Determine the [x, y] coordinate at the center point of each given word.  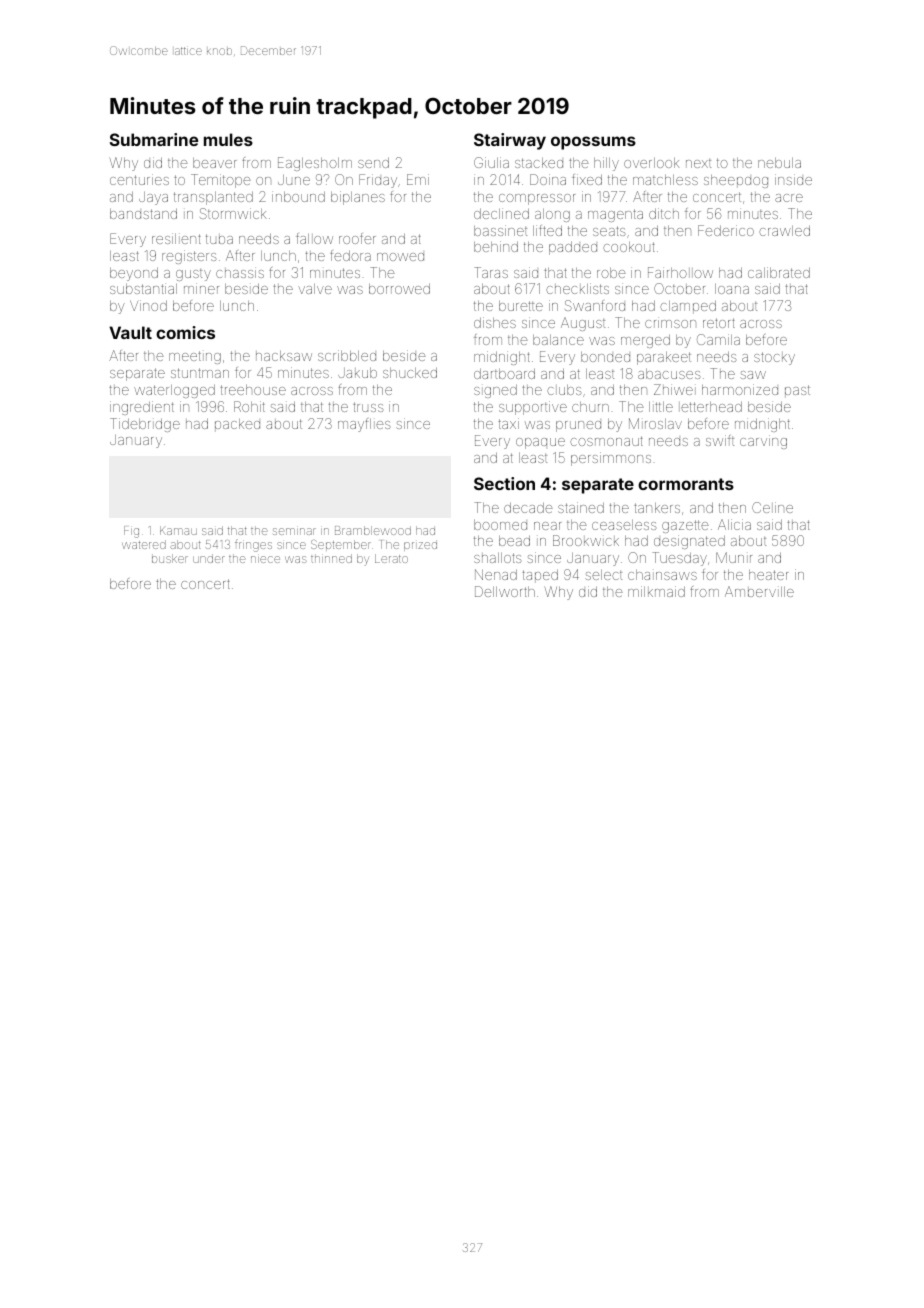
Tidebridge [145, 425]
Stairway [510, 141]
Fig [131, 532]
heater [768, 575]
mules [228, 139]
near [547, 526]
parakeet [664, 358]
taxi [509, 423]
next [698, 163]
